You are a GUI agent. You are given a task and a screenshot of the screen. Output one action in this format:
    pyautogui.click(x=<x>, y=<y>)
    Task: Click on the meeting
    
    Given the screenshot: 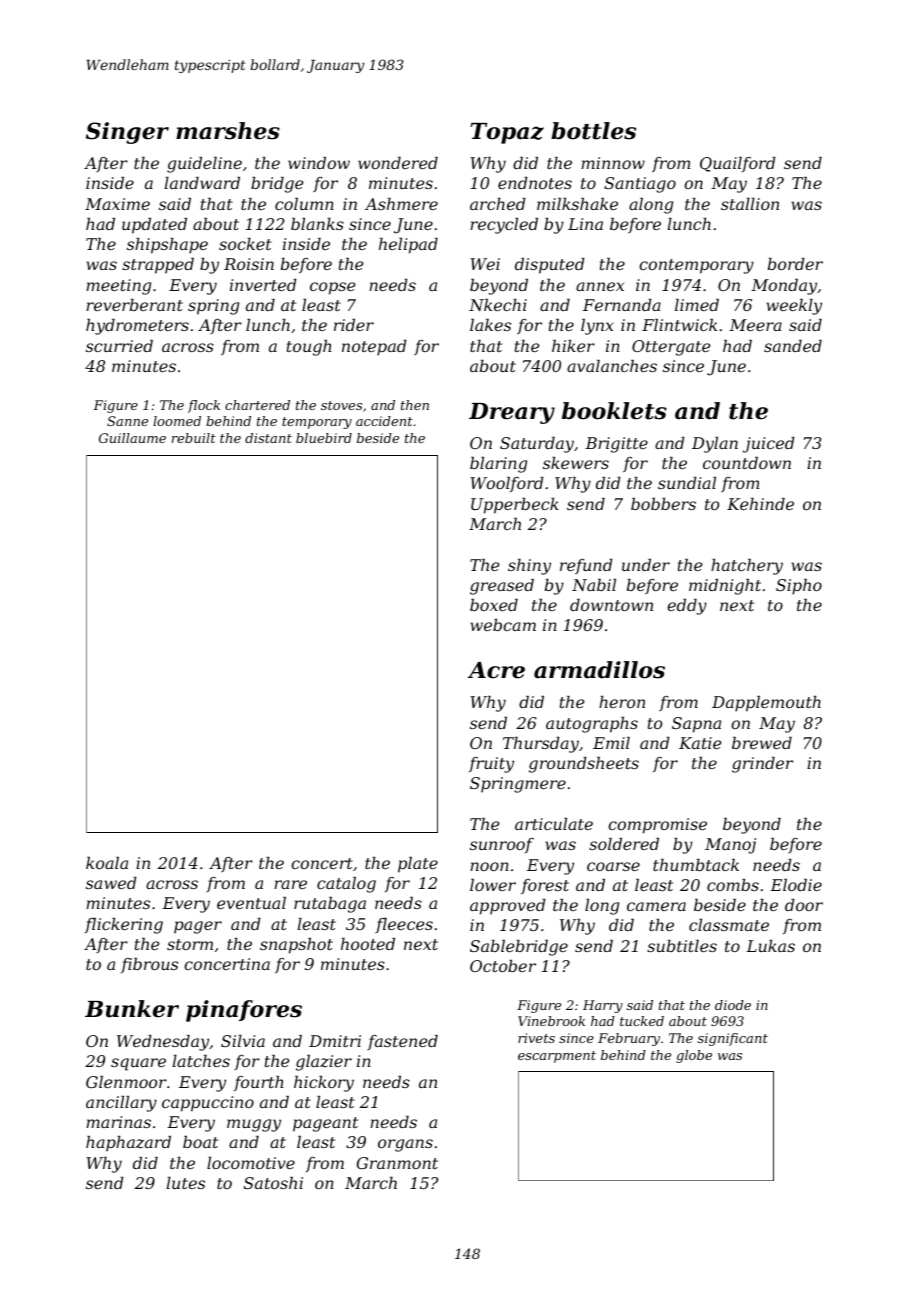 What is the action you would take?
    pyautogui.click(x=118, y=287)
